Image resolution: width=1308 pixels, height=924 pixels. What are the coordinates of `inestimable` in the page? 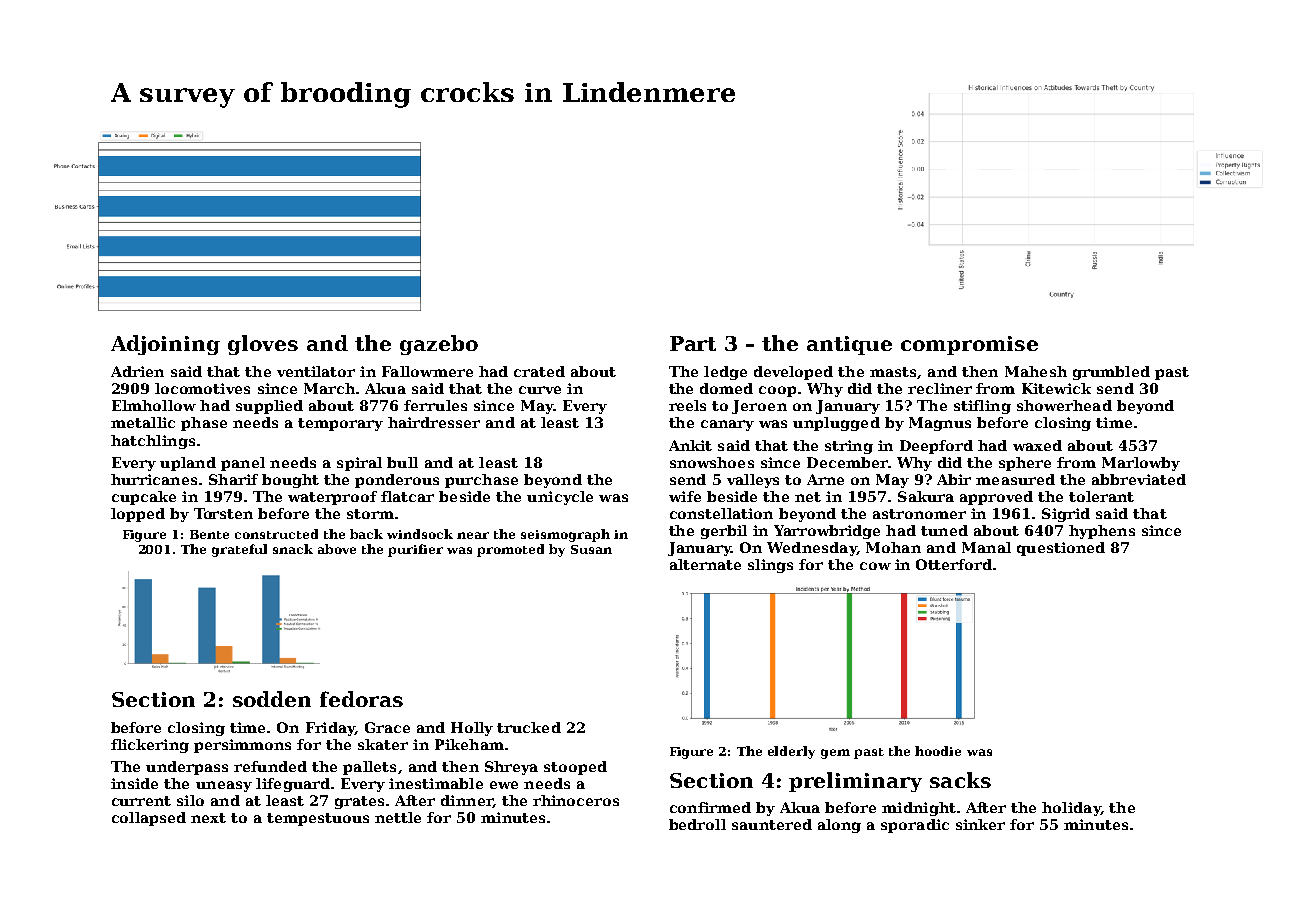 It's located at (436, 783).
